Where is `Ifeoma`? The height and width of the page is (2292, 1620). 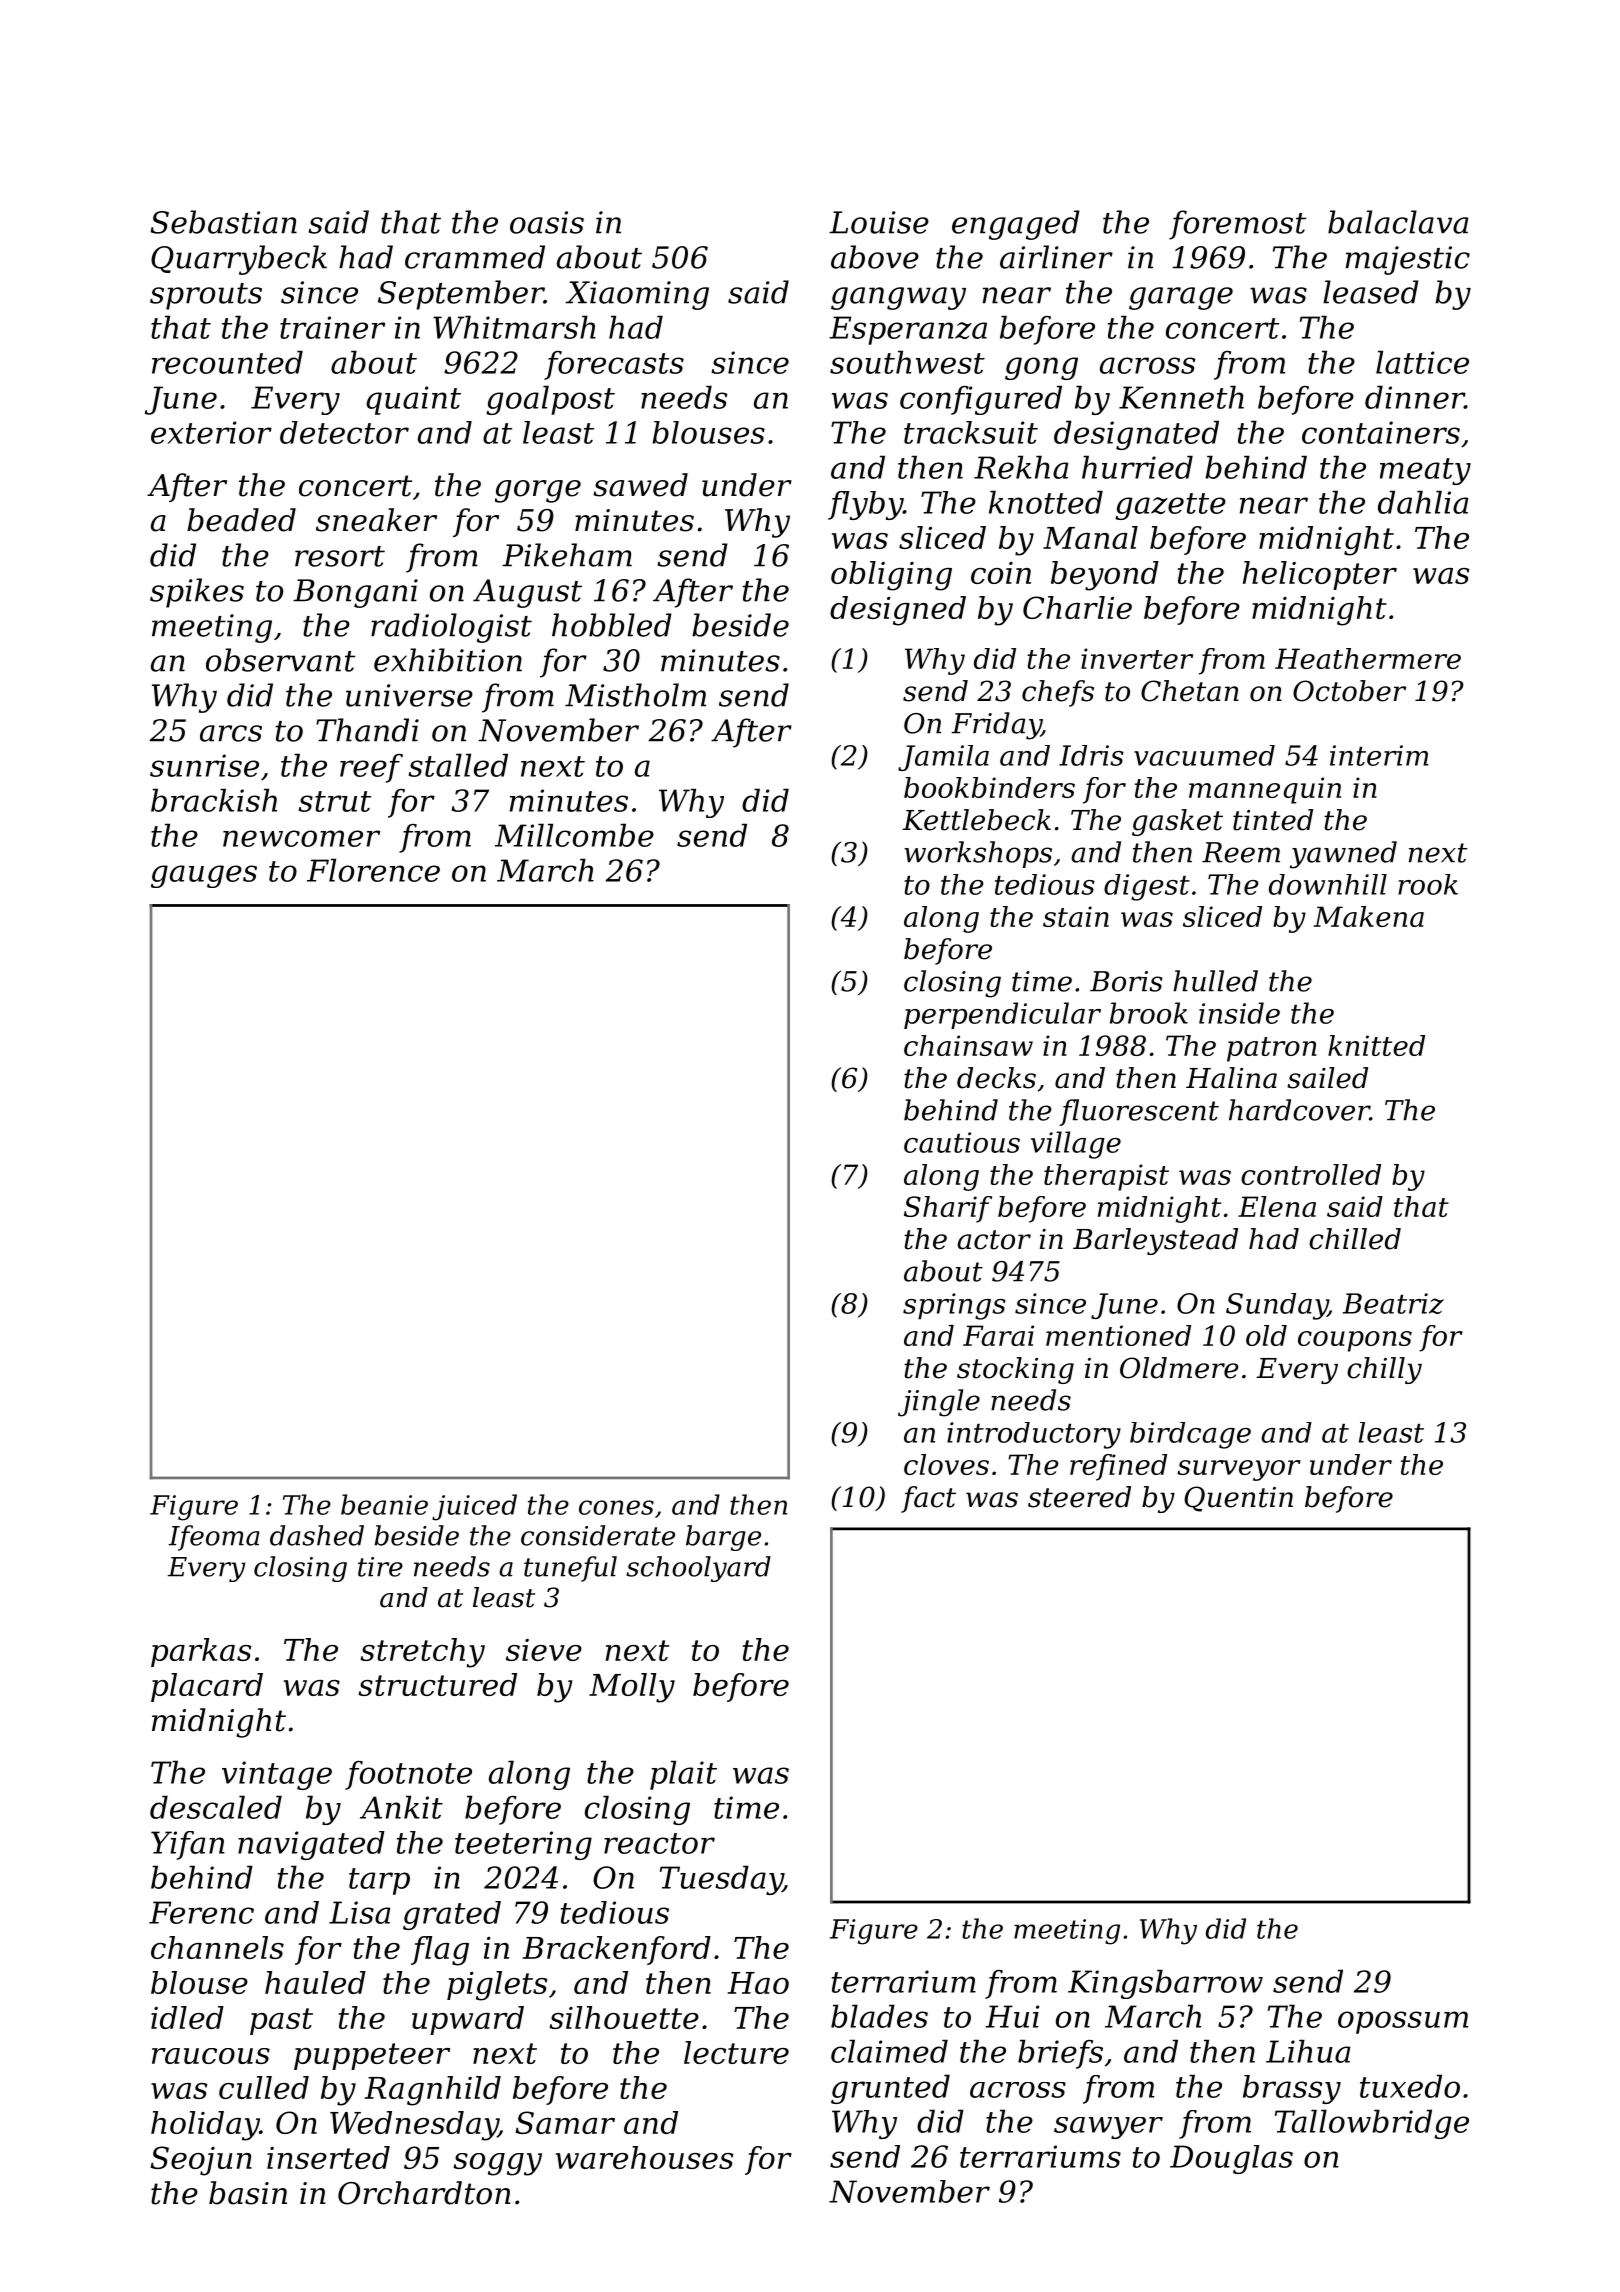 Ifeoma is located at coordinates (214, 1538).
